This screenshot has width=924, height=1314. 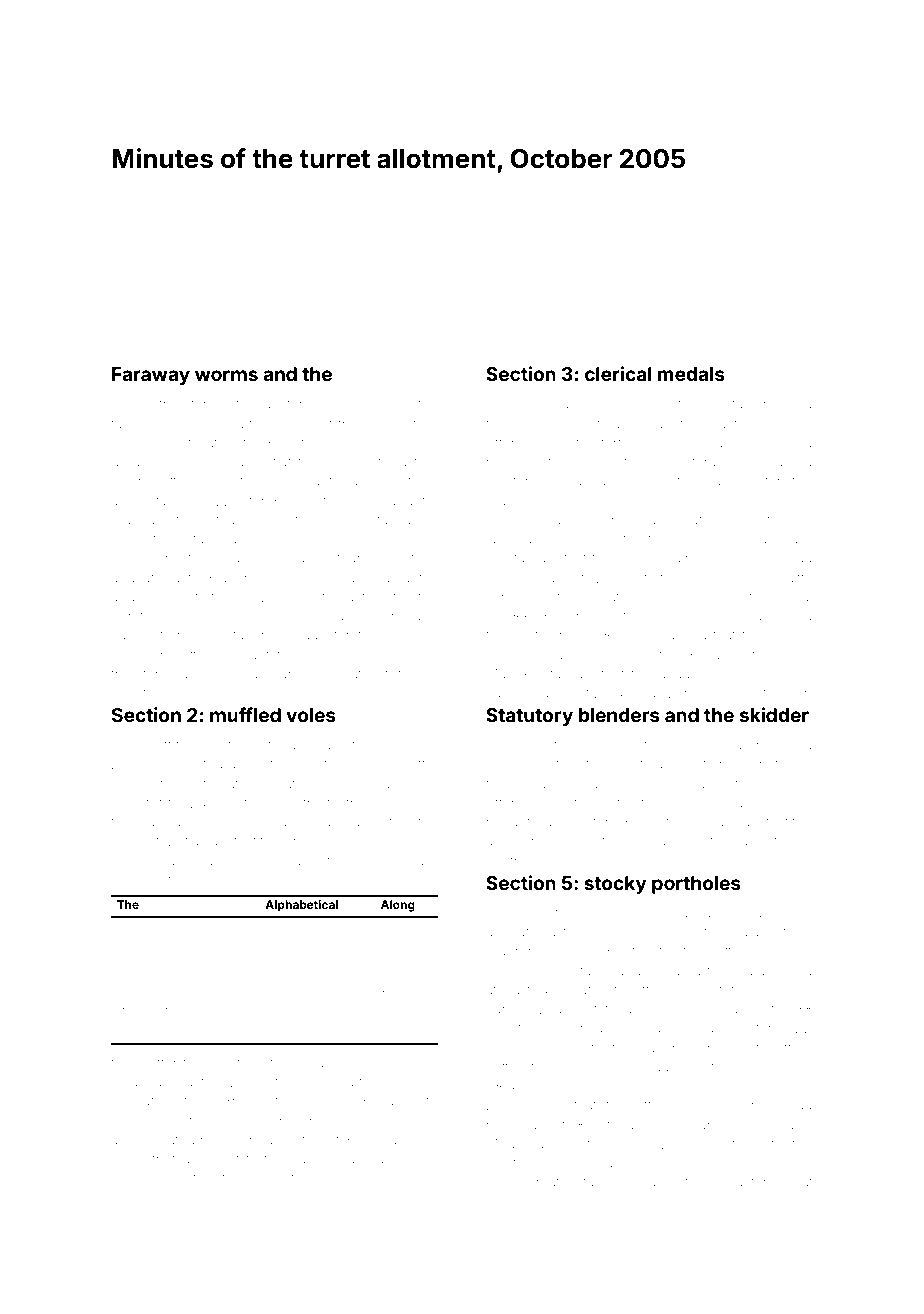 I want to click on Poppy, so click(x=151, y=1179).
